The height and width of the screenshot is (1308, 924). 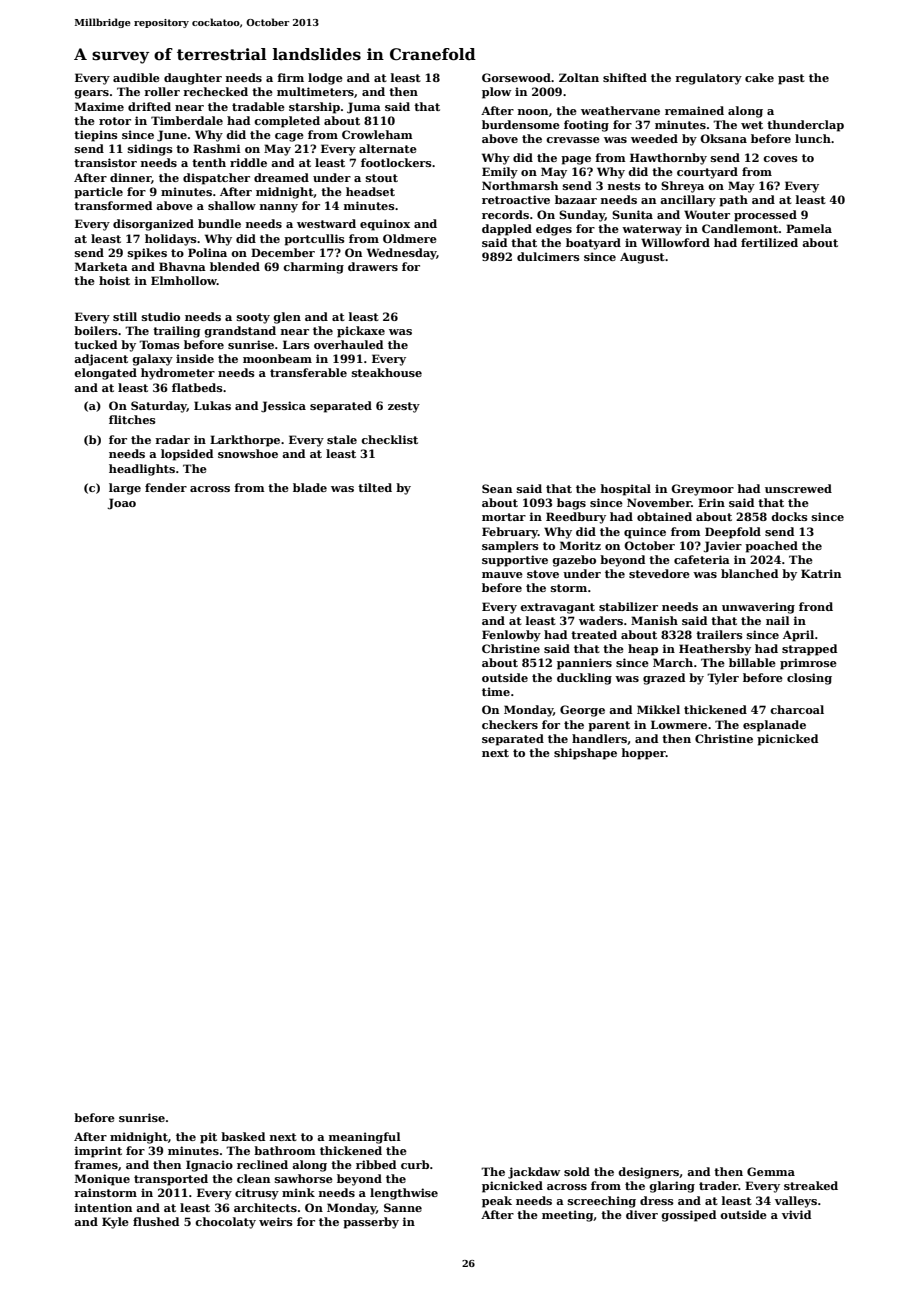 I want to click on tilted, so click(x=375, y=487).
